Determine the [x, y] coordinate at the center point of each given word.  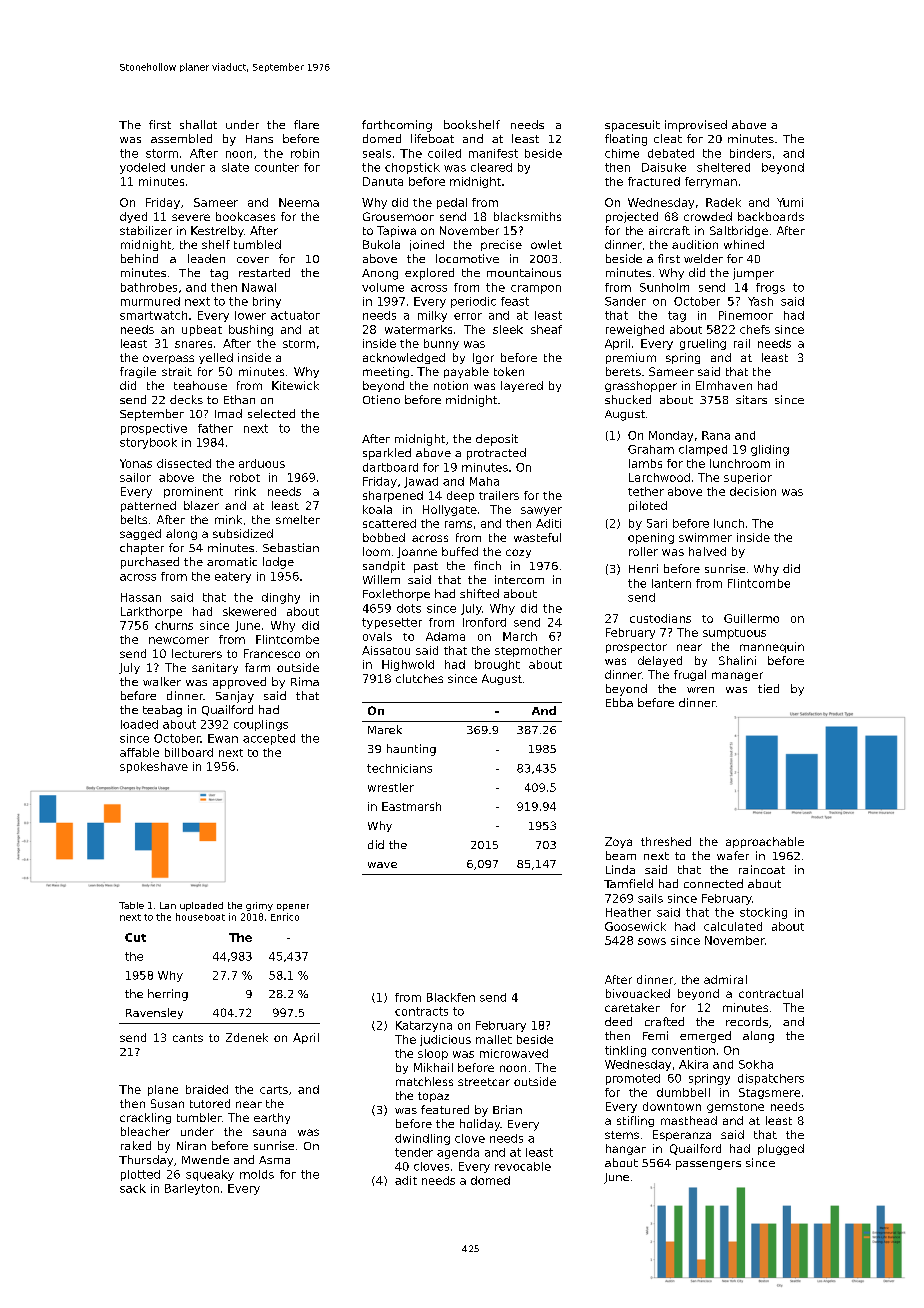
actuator [295, 315]
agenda [458, 1153]
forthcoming [397, 126]
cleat [668, 138]
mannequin [772, 647]
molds [257, 1174]
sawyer [541, 511]
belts [134, 519]
